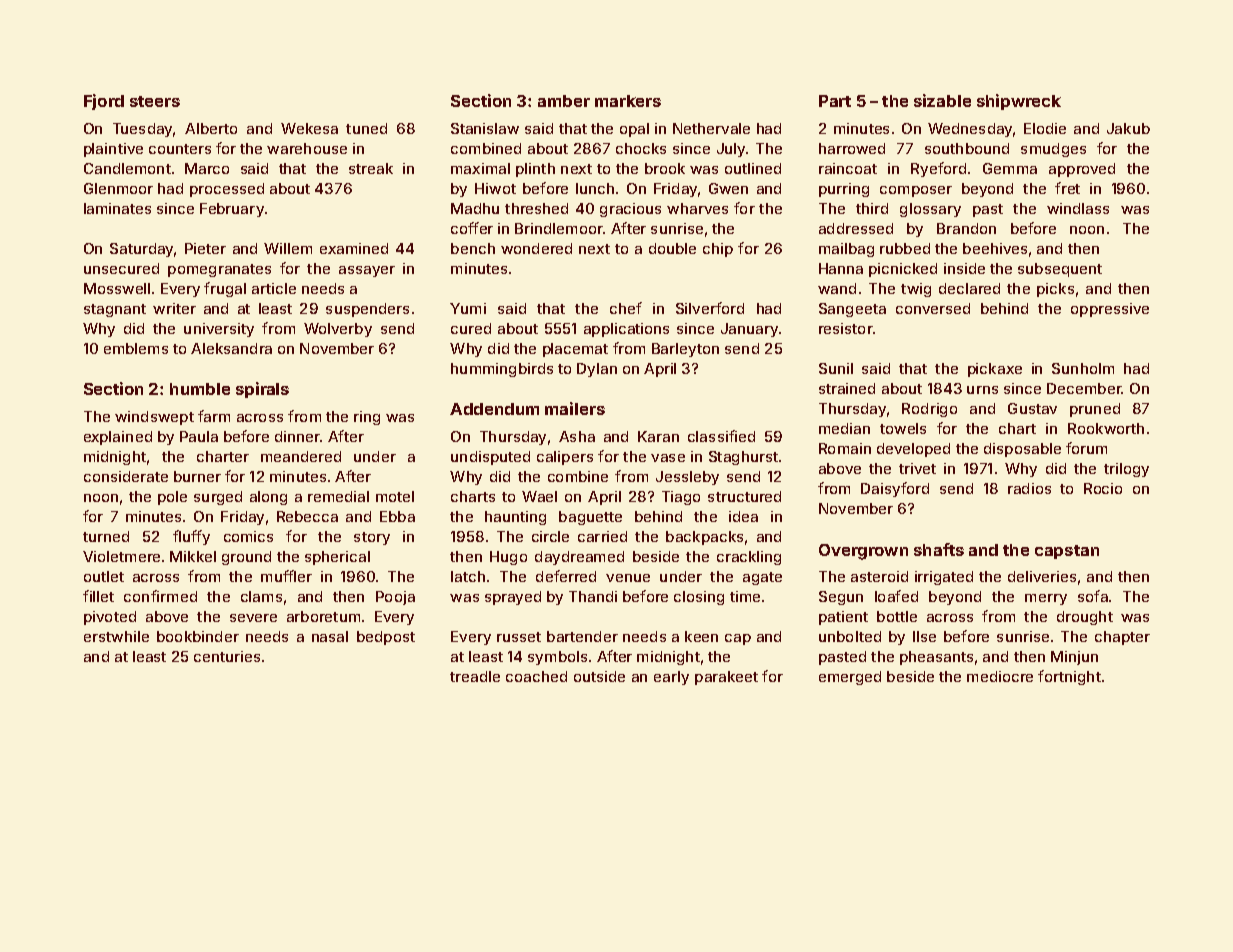 The width and height of the document is (1233, 952). I want to click on pickaxe, so click(995, 370).
